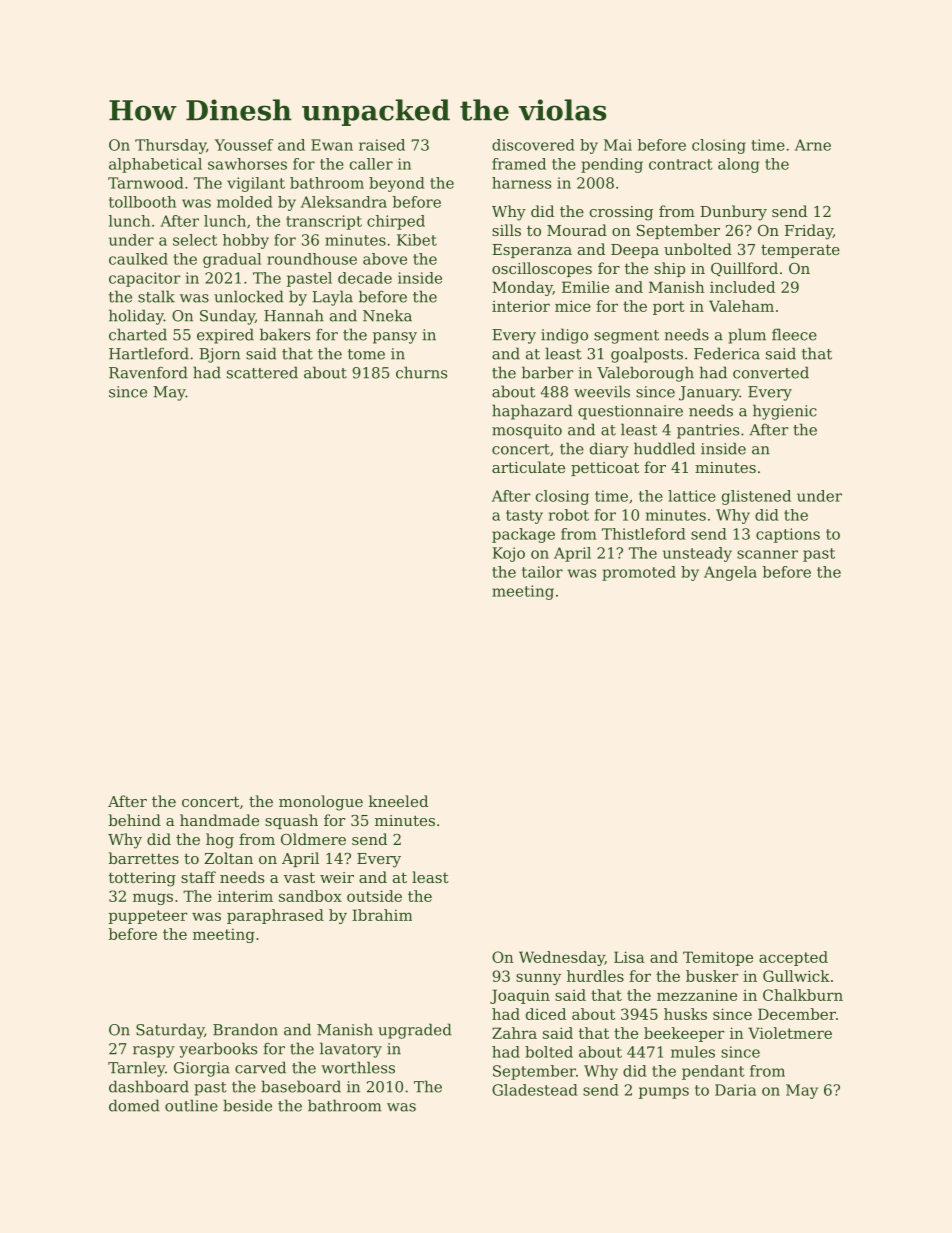  I want to click on outside, so click(374, 896).
